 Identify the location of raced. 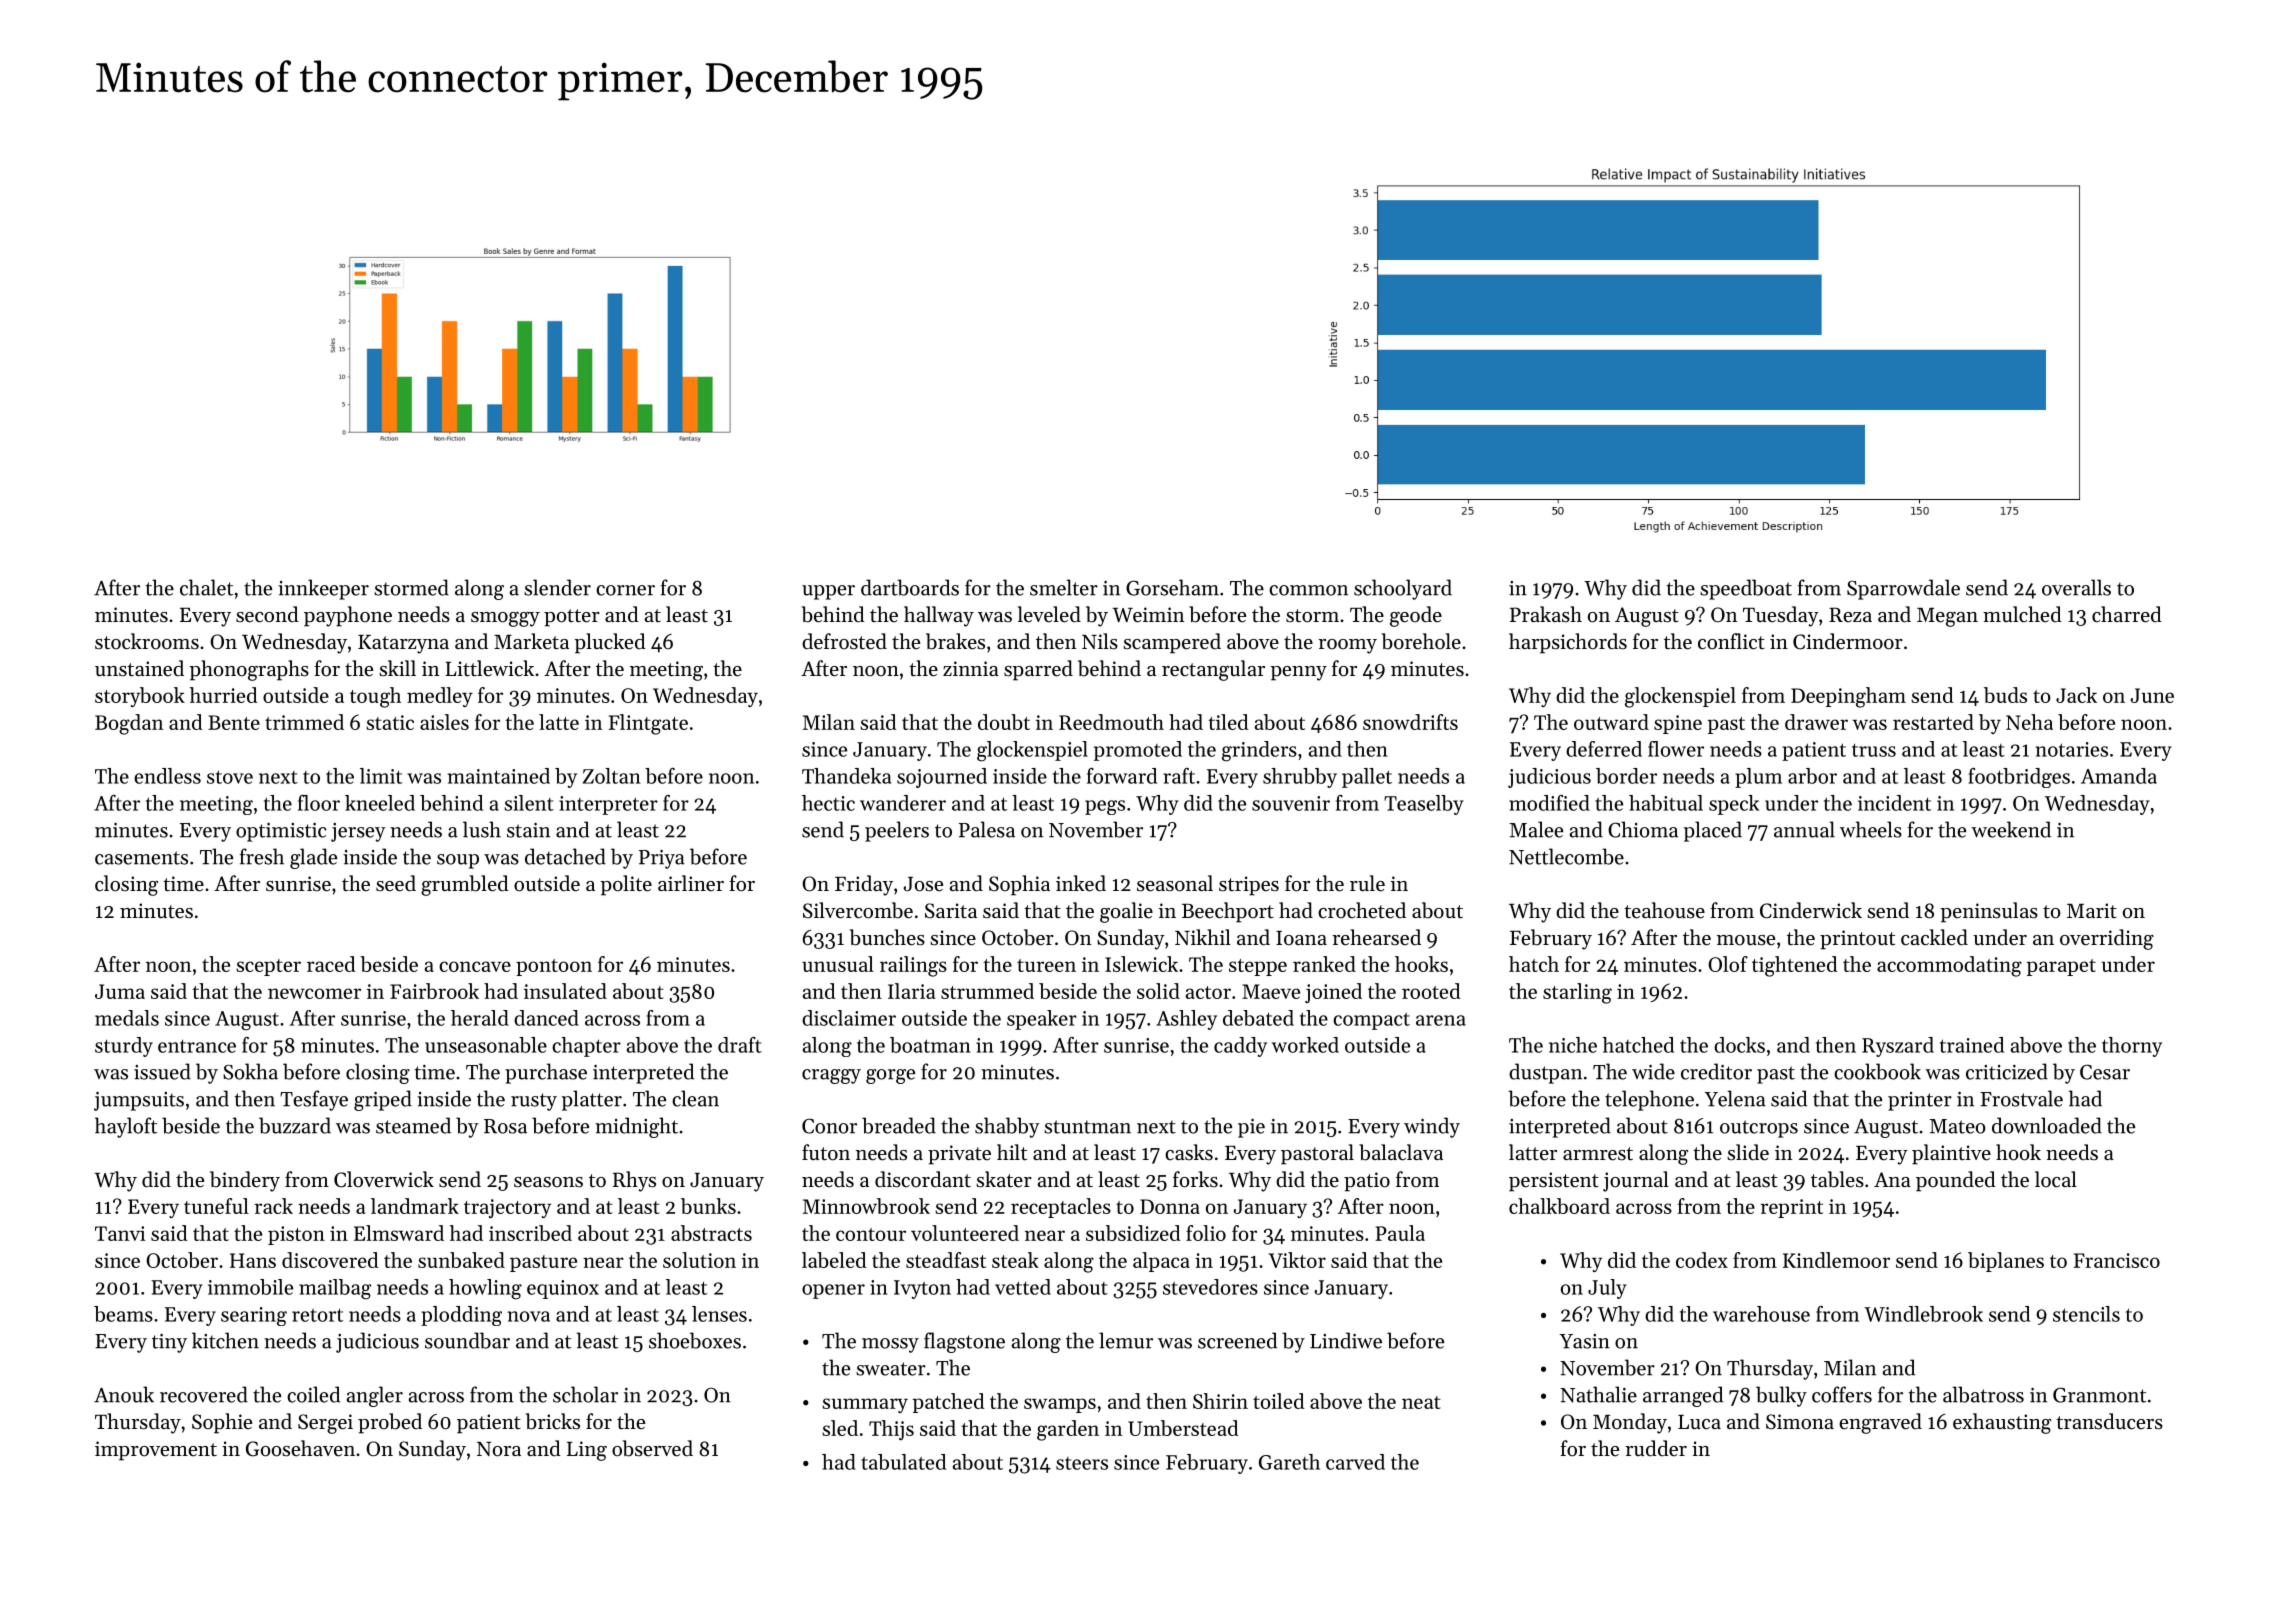
(331, 964).
